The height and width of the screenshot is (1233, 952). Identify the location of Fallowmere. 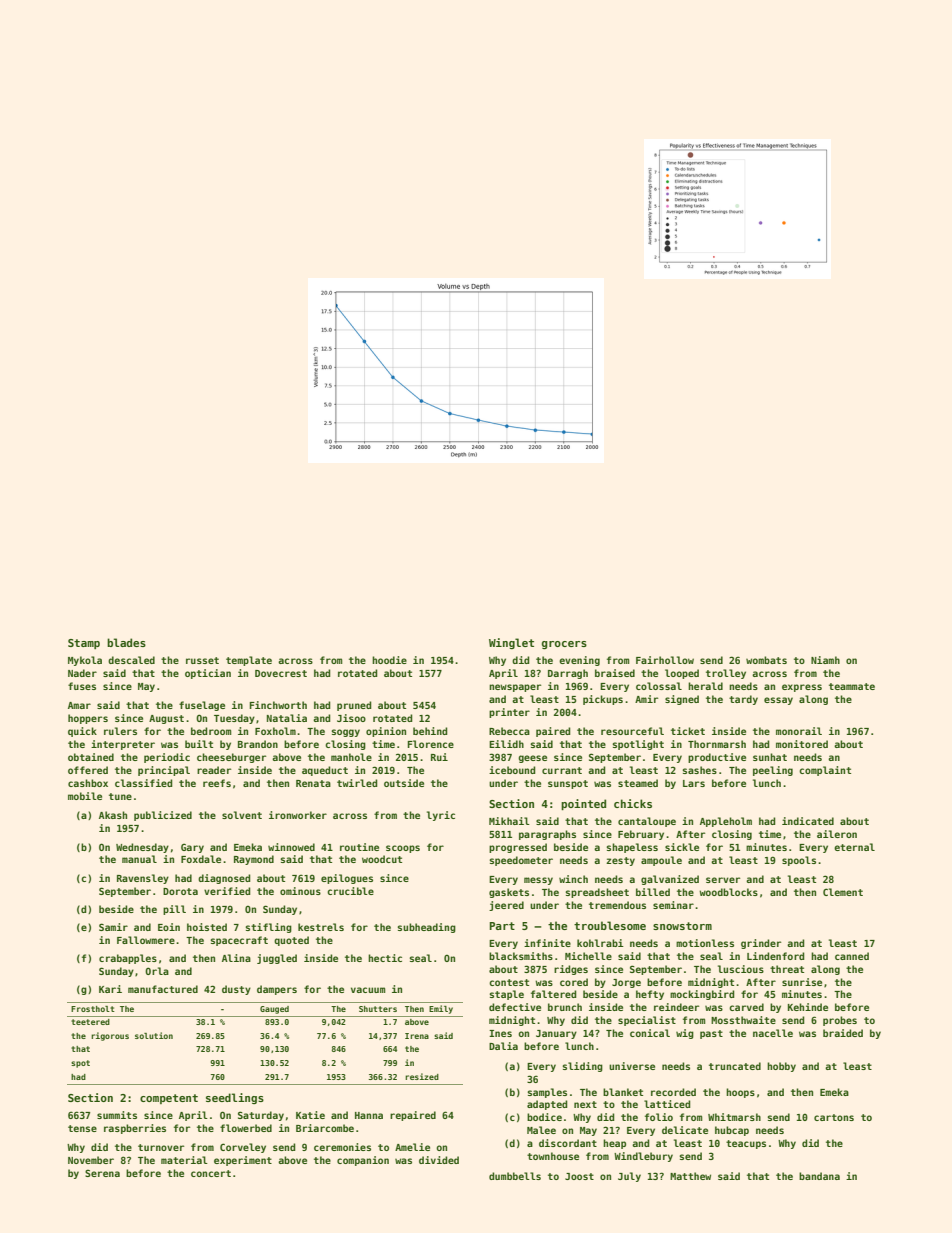
(146, 940).
